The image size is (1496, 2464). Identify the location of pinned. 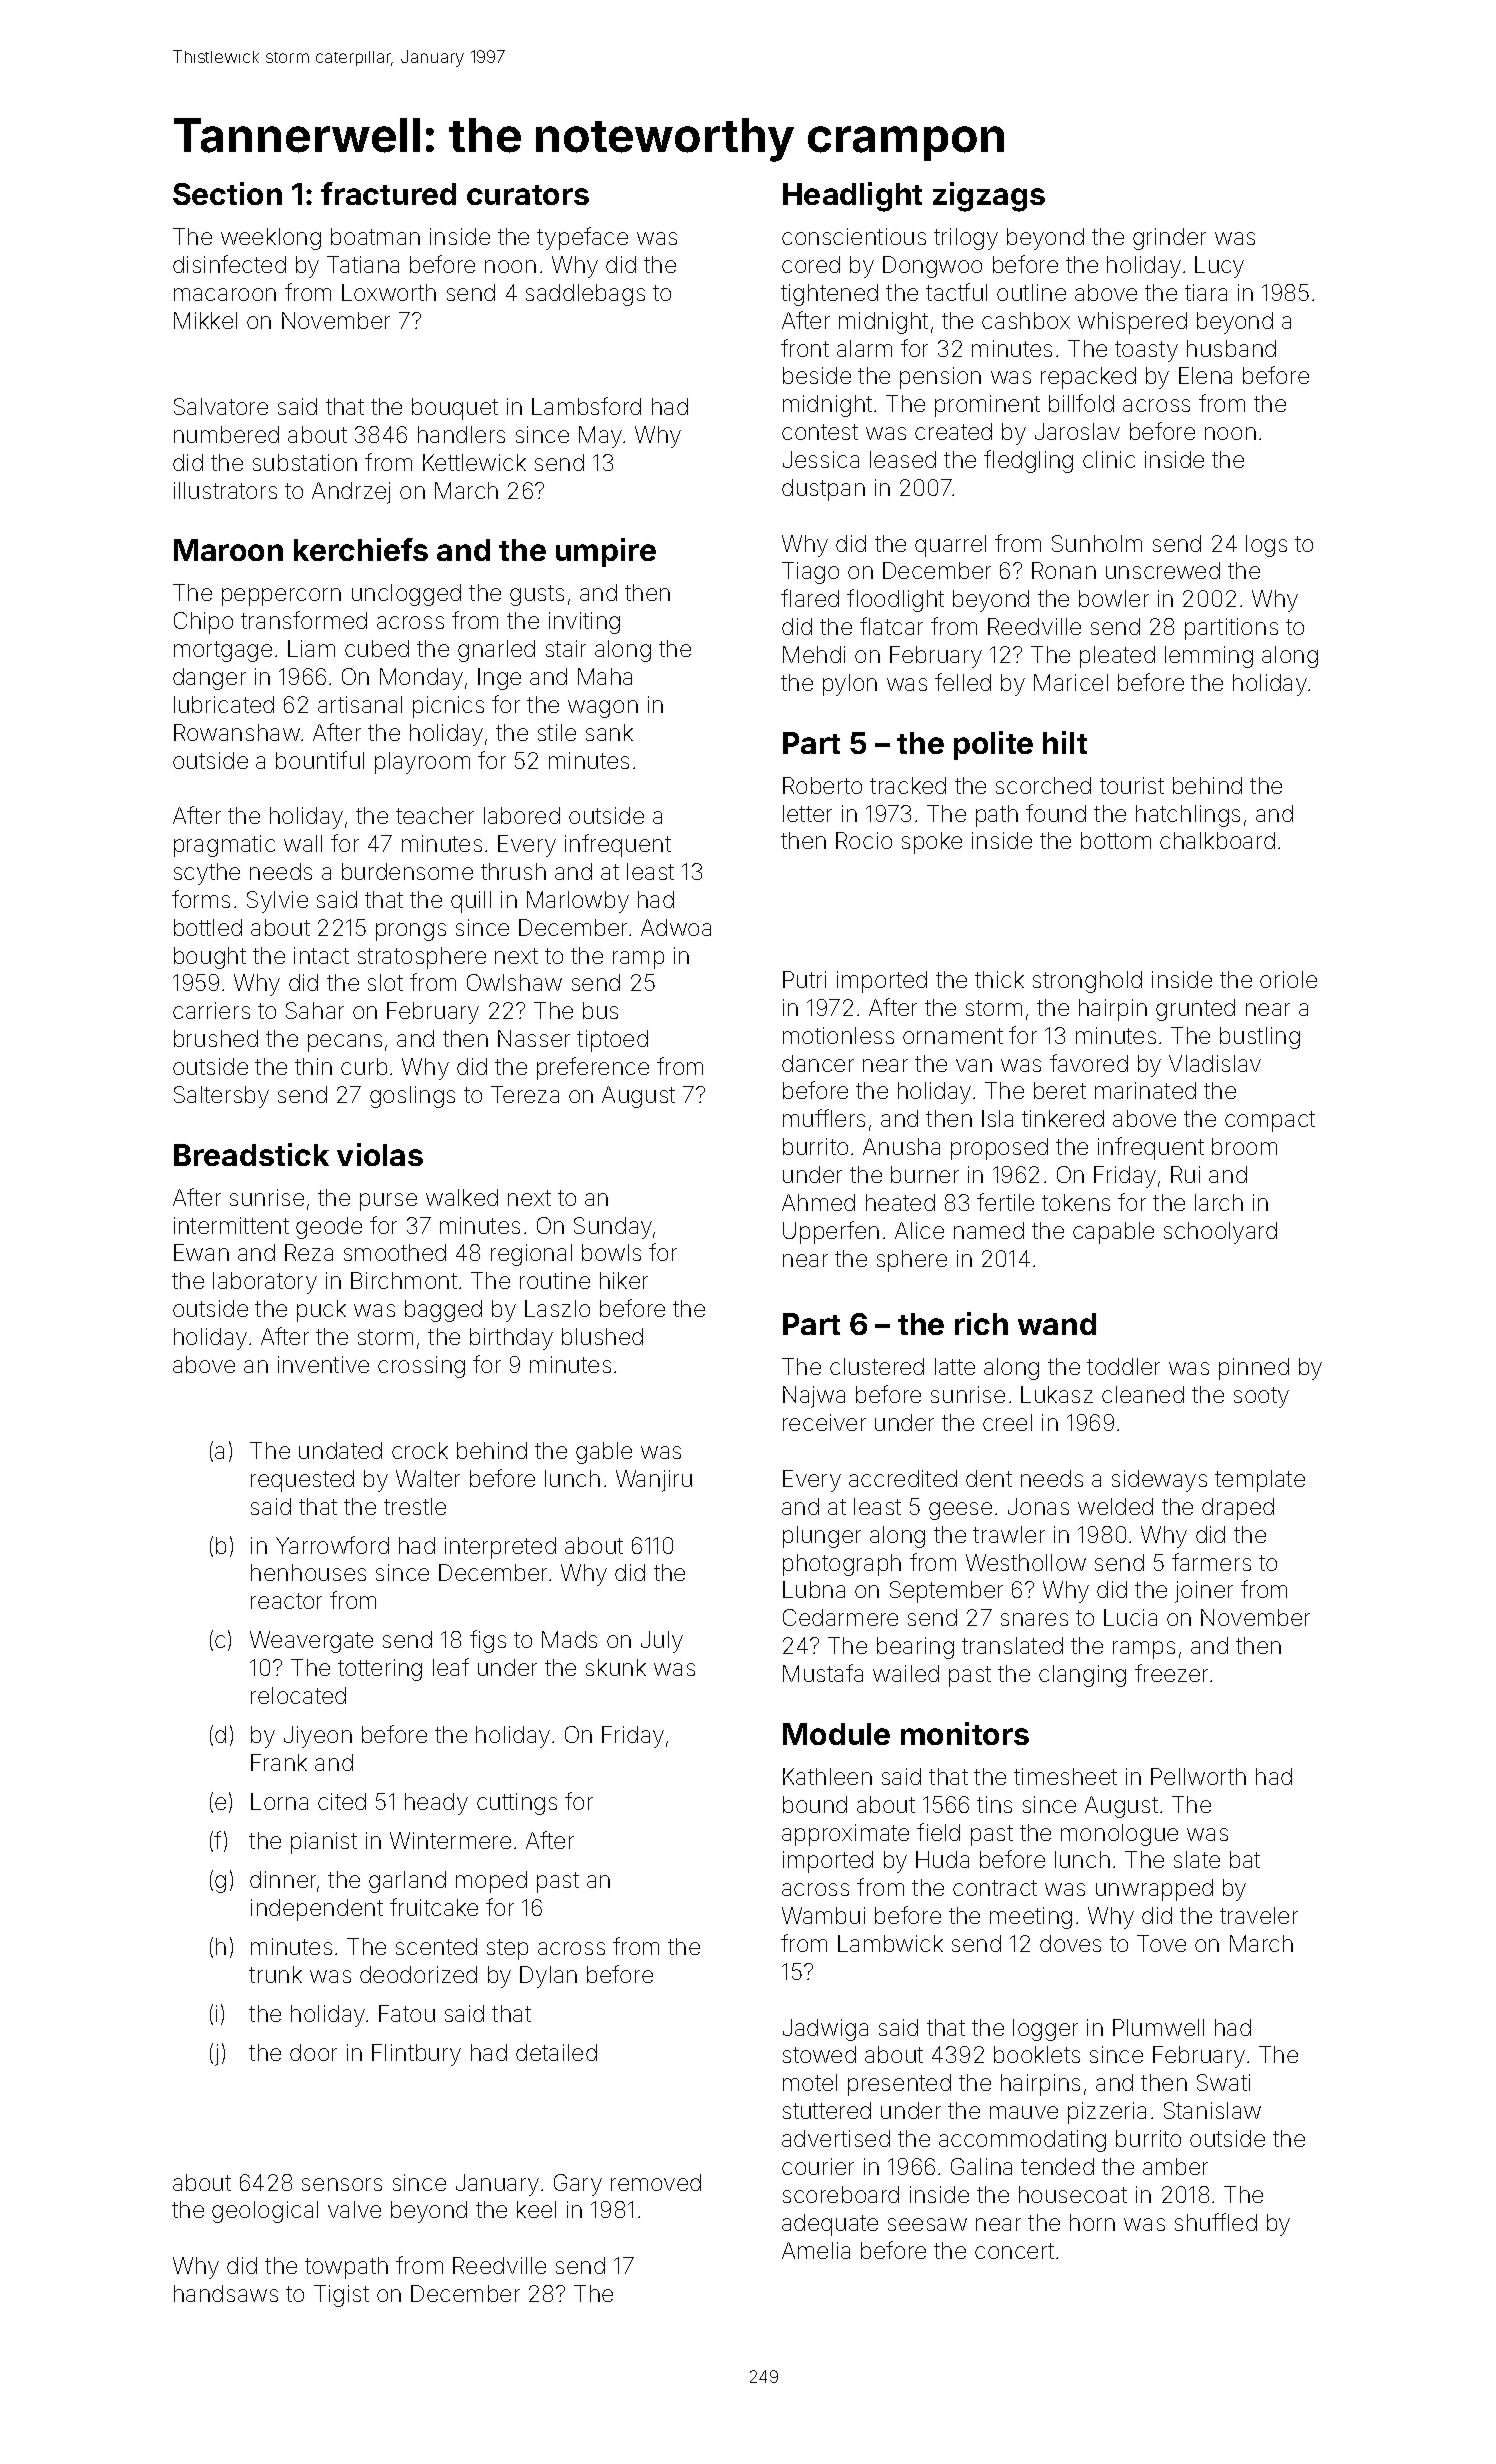
(1254, 1369).
